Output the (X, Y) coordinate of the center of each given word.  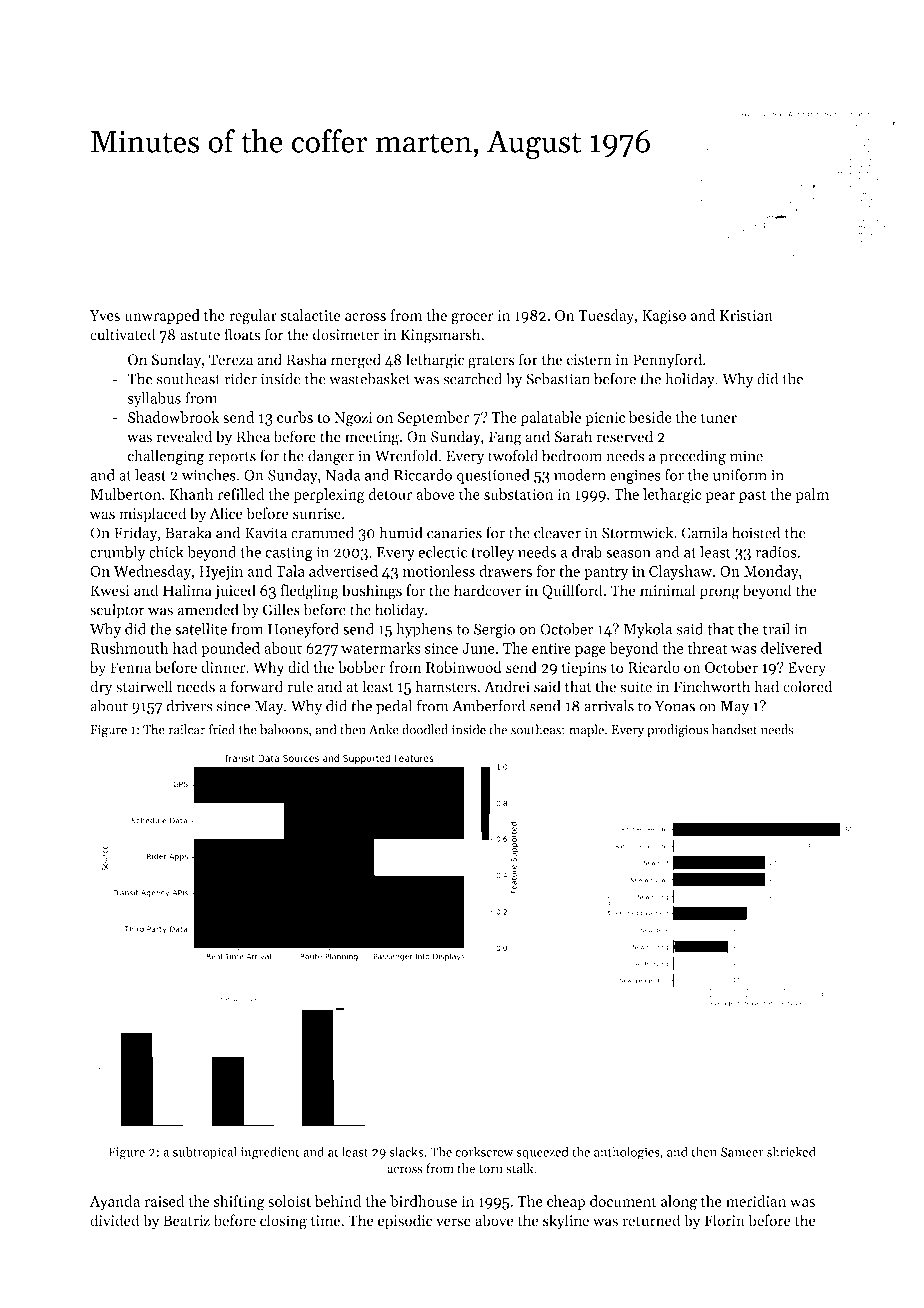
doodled (425, 729)
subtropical (205, 1153)
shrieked (791, 1151)
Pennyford (667, 361)
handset (734, 729)
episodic (405, 1222)
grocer (472, 319)
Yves (104, 315)
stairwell (144, 686)
